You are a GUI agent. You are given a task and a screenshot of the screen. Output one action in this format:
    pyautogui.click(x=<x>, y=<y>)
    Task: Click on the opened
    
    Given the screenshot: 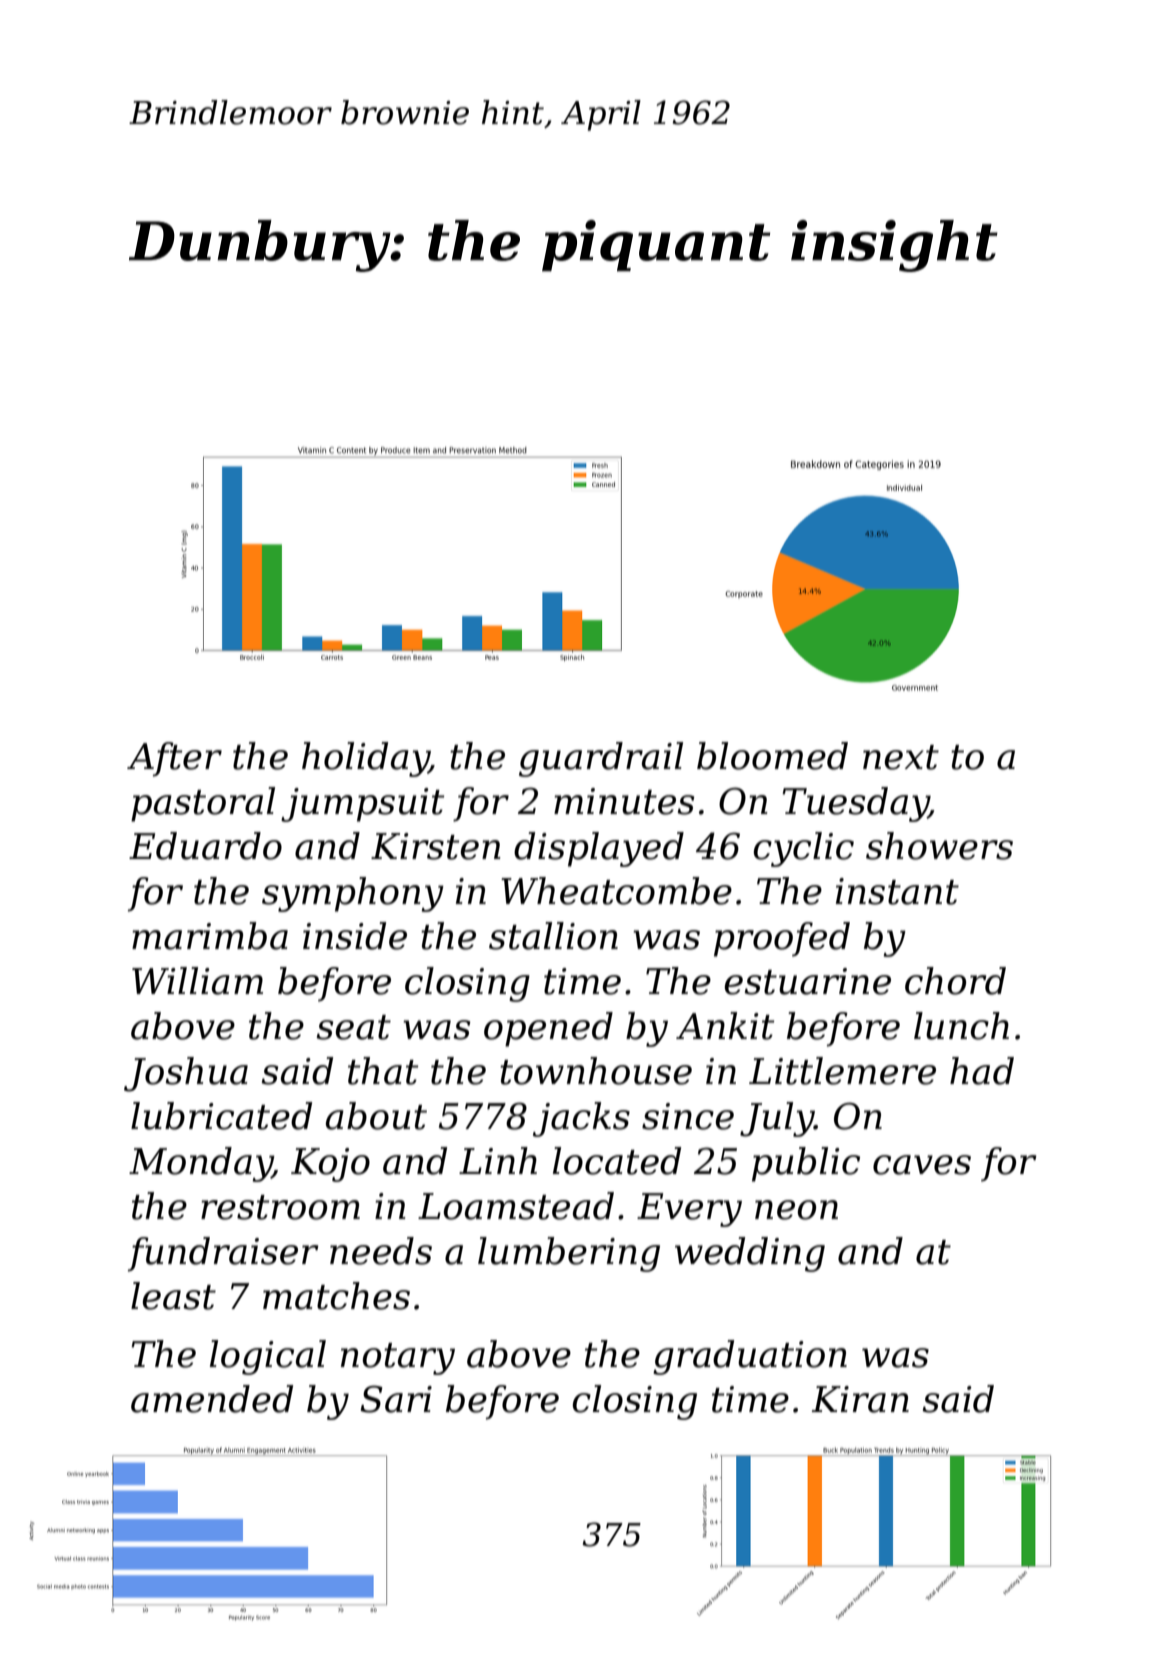 What is the action you would take?
    pyautogui.click(x=548, y=1029)
